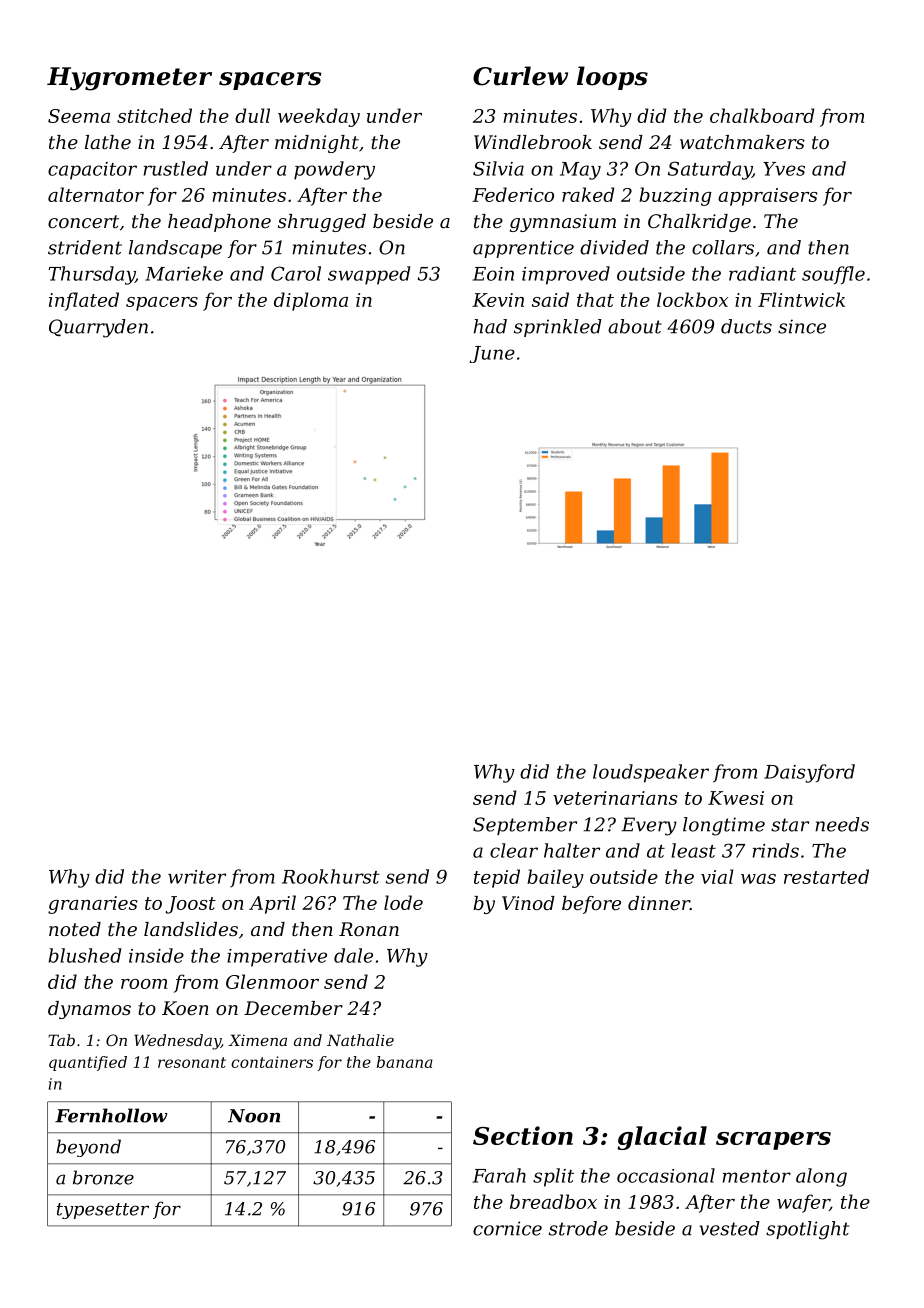 Image resolution: width=924 pixels, height=1308 pixels. What do you see at coordinates (254, 1116) in the image?
I see `Noon` at bounding box center [254, 1116].
